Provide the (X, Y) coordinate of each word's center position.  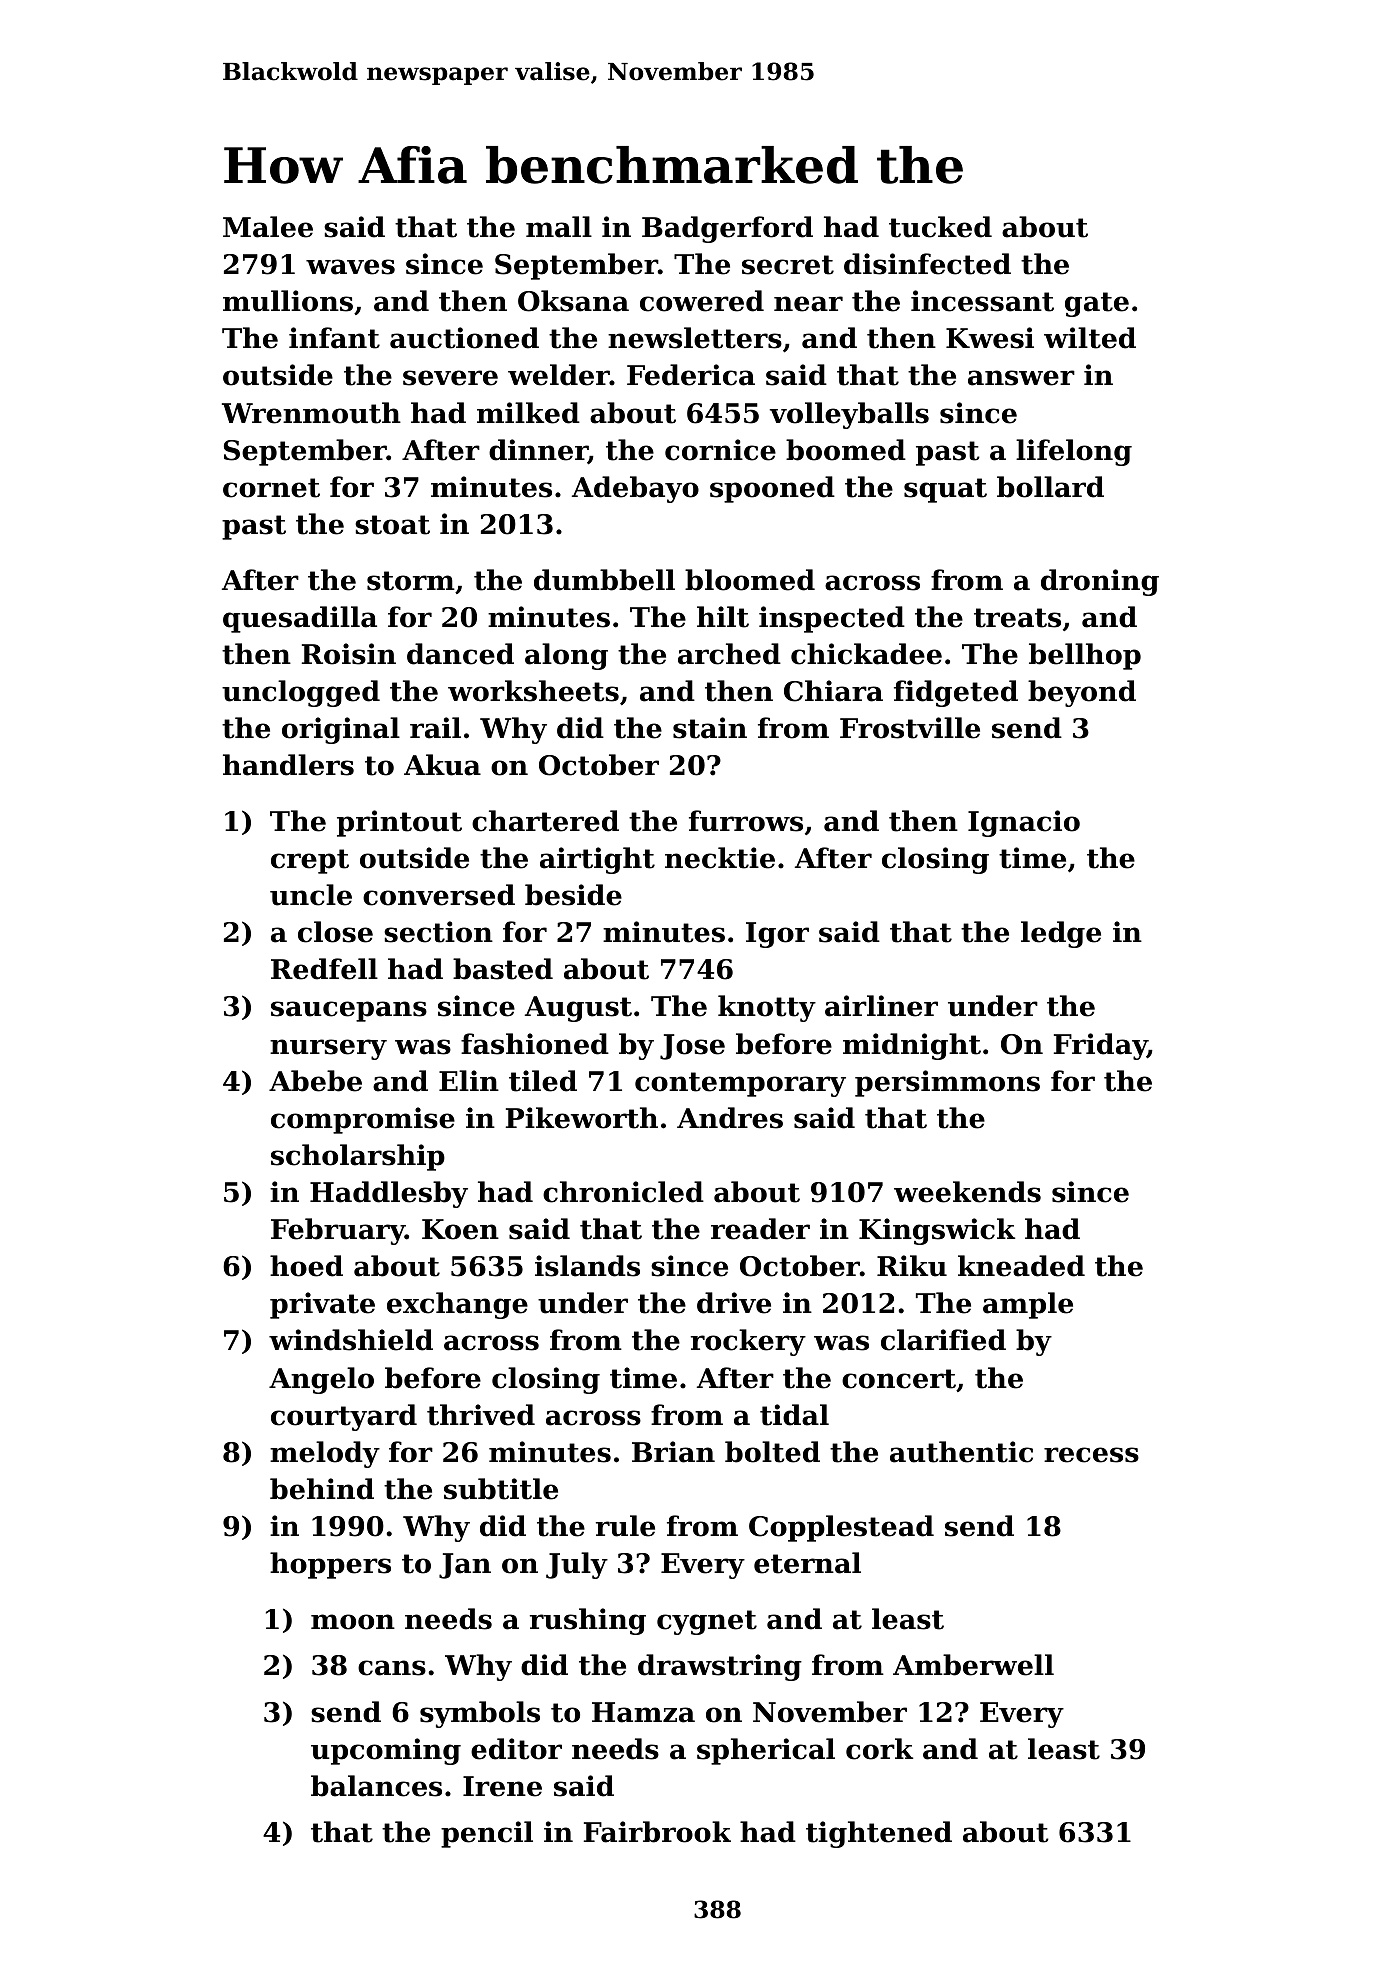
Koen (460, 1229)
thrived (481, 1415)
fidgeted (956, 693)
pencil (487, 1834)
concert (899, 1379)
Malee (268, 227)
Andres (730, 1118)
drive (734, 1303)
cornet (271, 488)
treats (1017, 618)
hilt (723, 617)
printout (399, 823)
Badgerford (727, 229)
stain (710, 728)
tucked (940, 227)
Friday (1100, 1046)
